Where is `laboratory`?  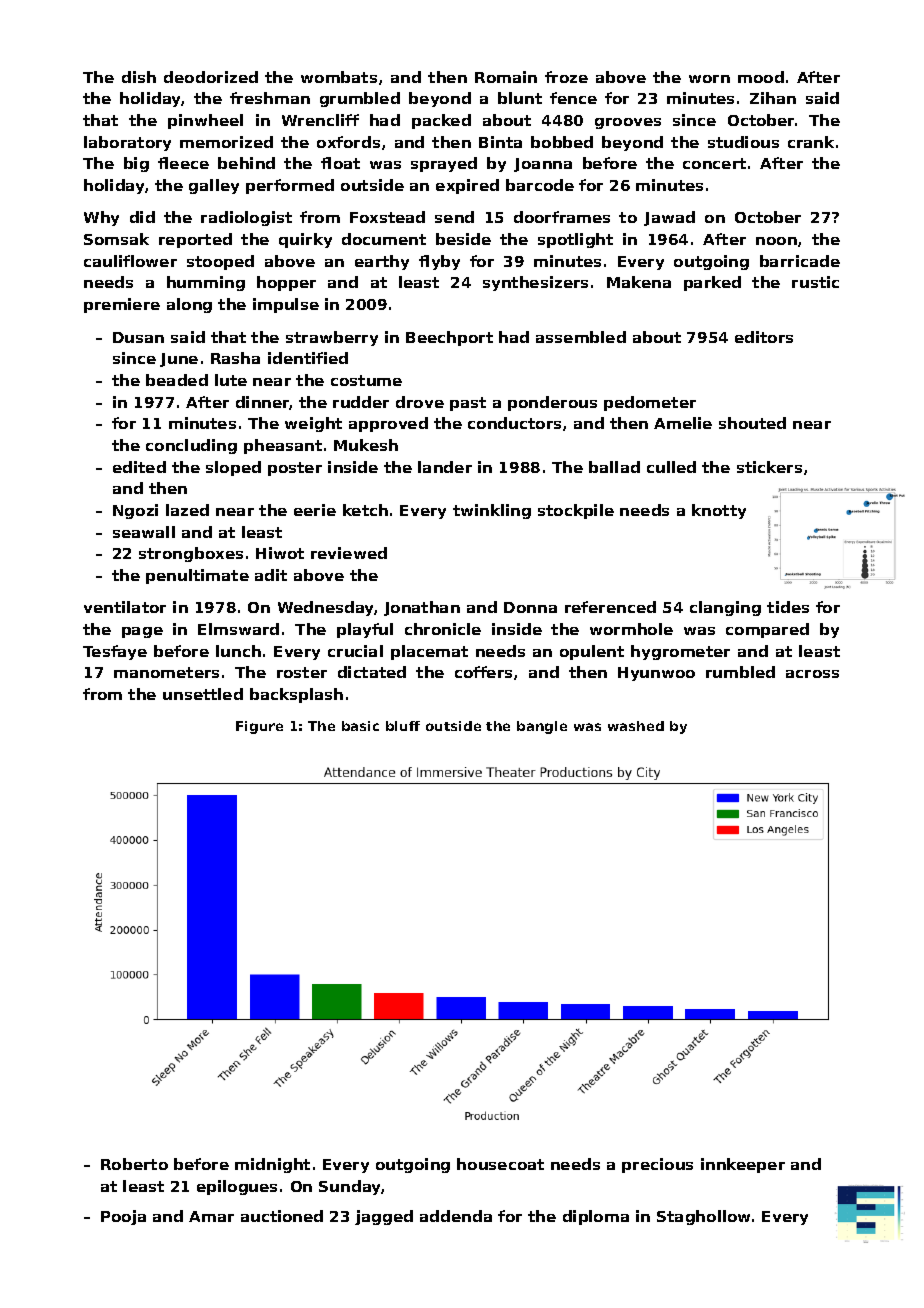
laboratory is located at coordinates (127, 143).
